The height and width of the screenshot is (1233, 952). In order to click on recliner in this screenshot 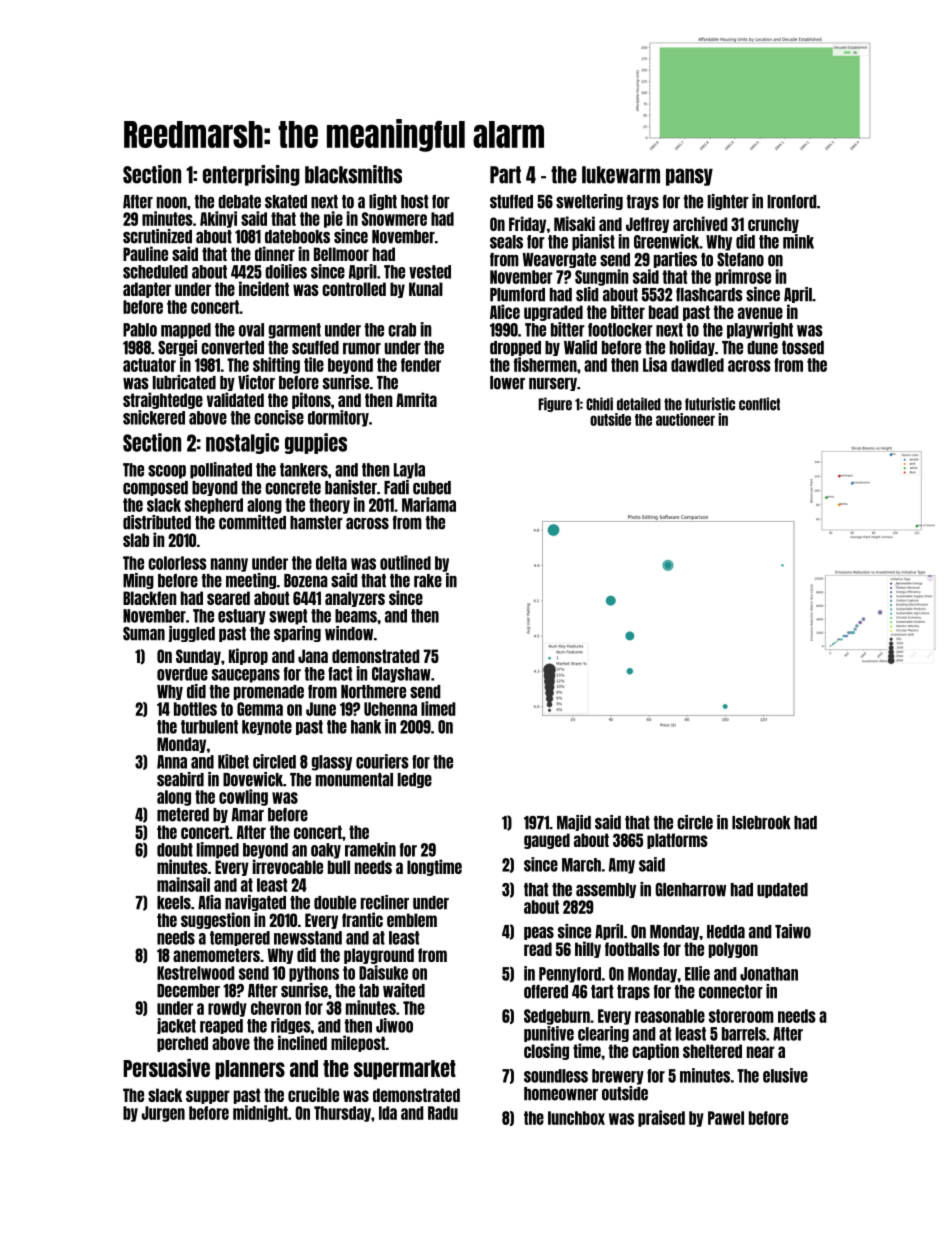, I will do `click(385, 902)`.
